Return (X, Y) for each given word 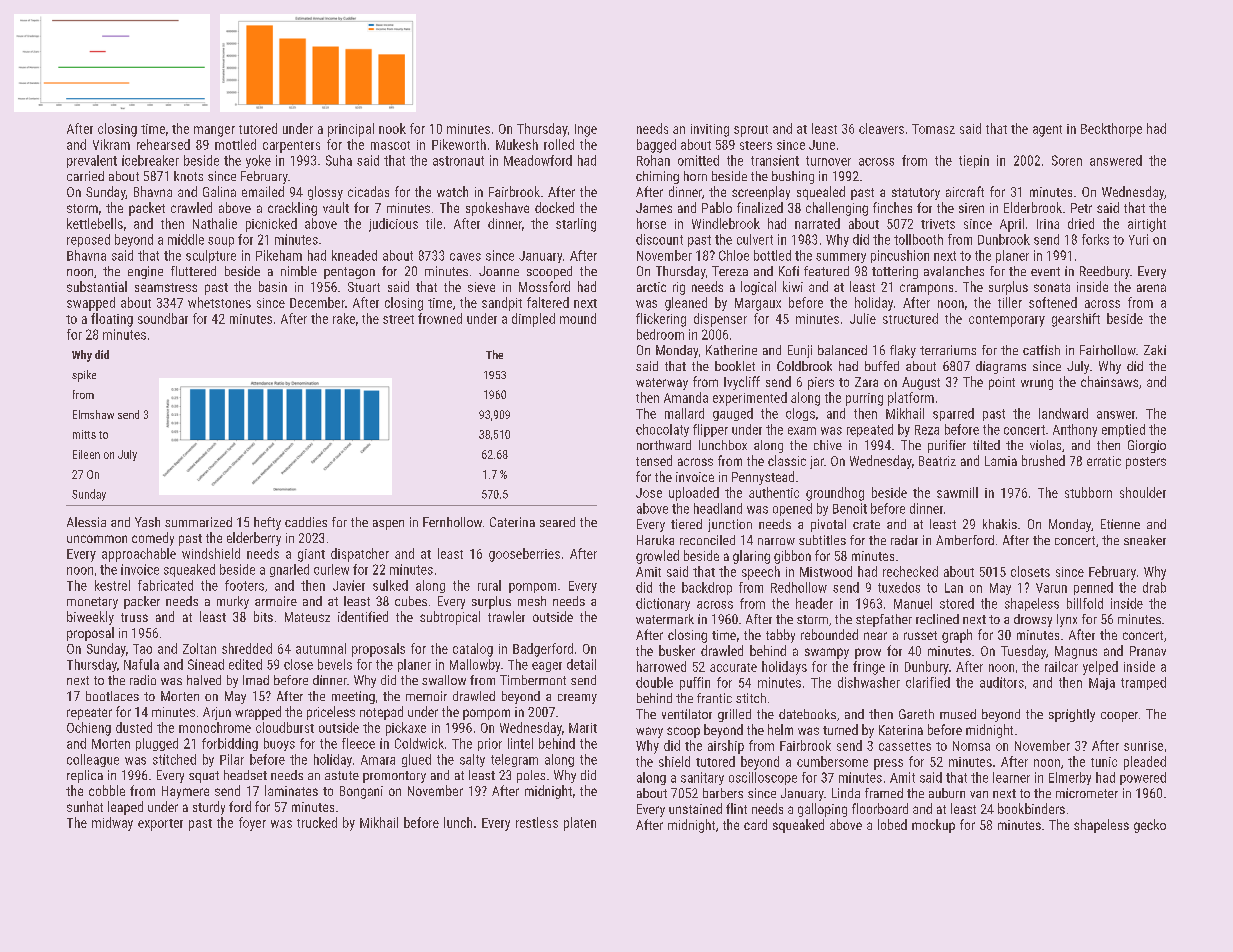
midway (112, 824)
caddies (306, 522)
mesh (532, 601)
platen (580, 824)
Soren (1067, 160)
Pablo (717, 207)
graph (957, 636)
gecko (1150, 826)
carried (85, 176)
